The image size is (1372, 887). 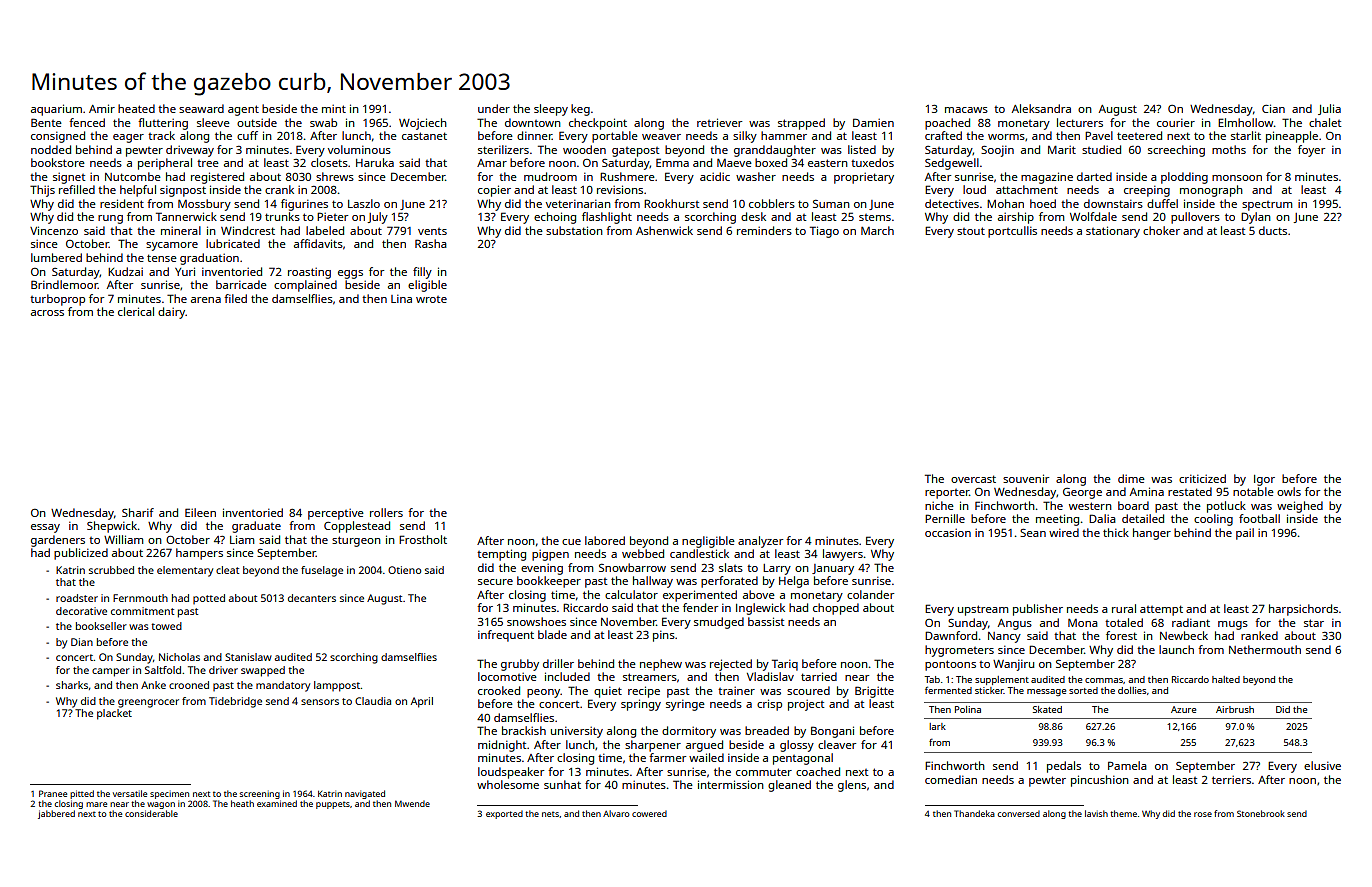 What do you see at coordinates (974, 813) in the image?
I see `Thandeka` at bounding box center [974, 813].
